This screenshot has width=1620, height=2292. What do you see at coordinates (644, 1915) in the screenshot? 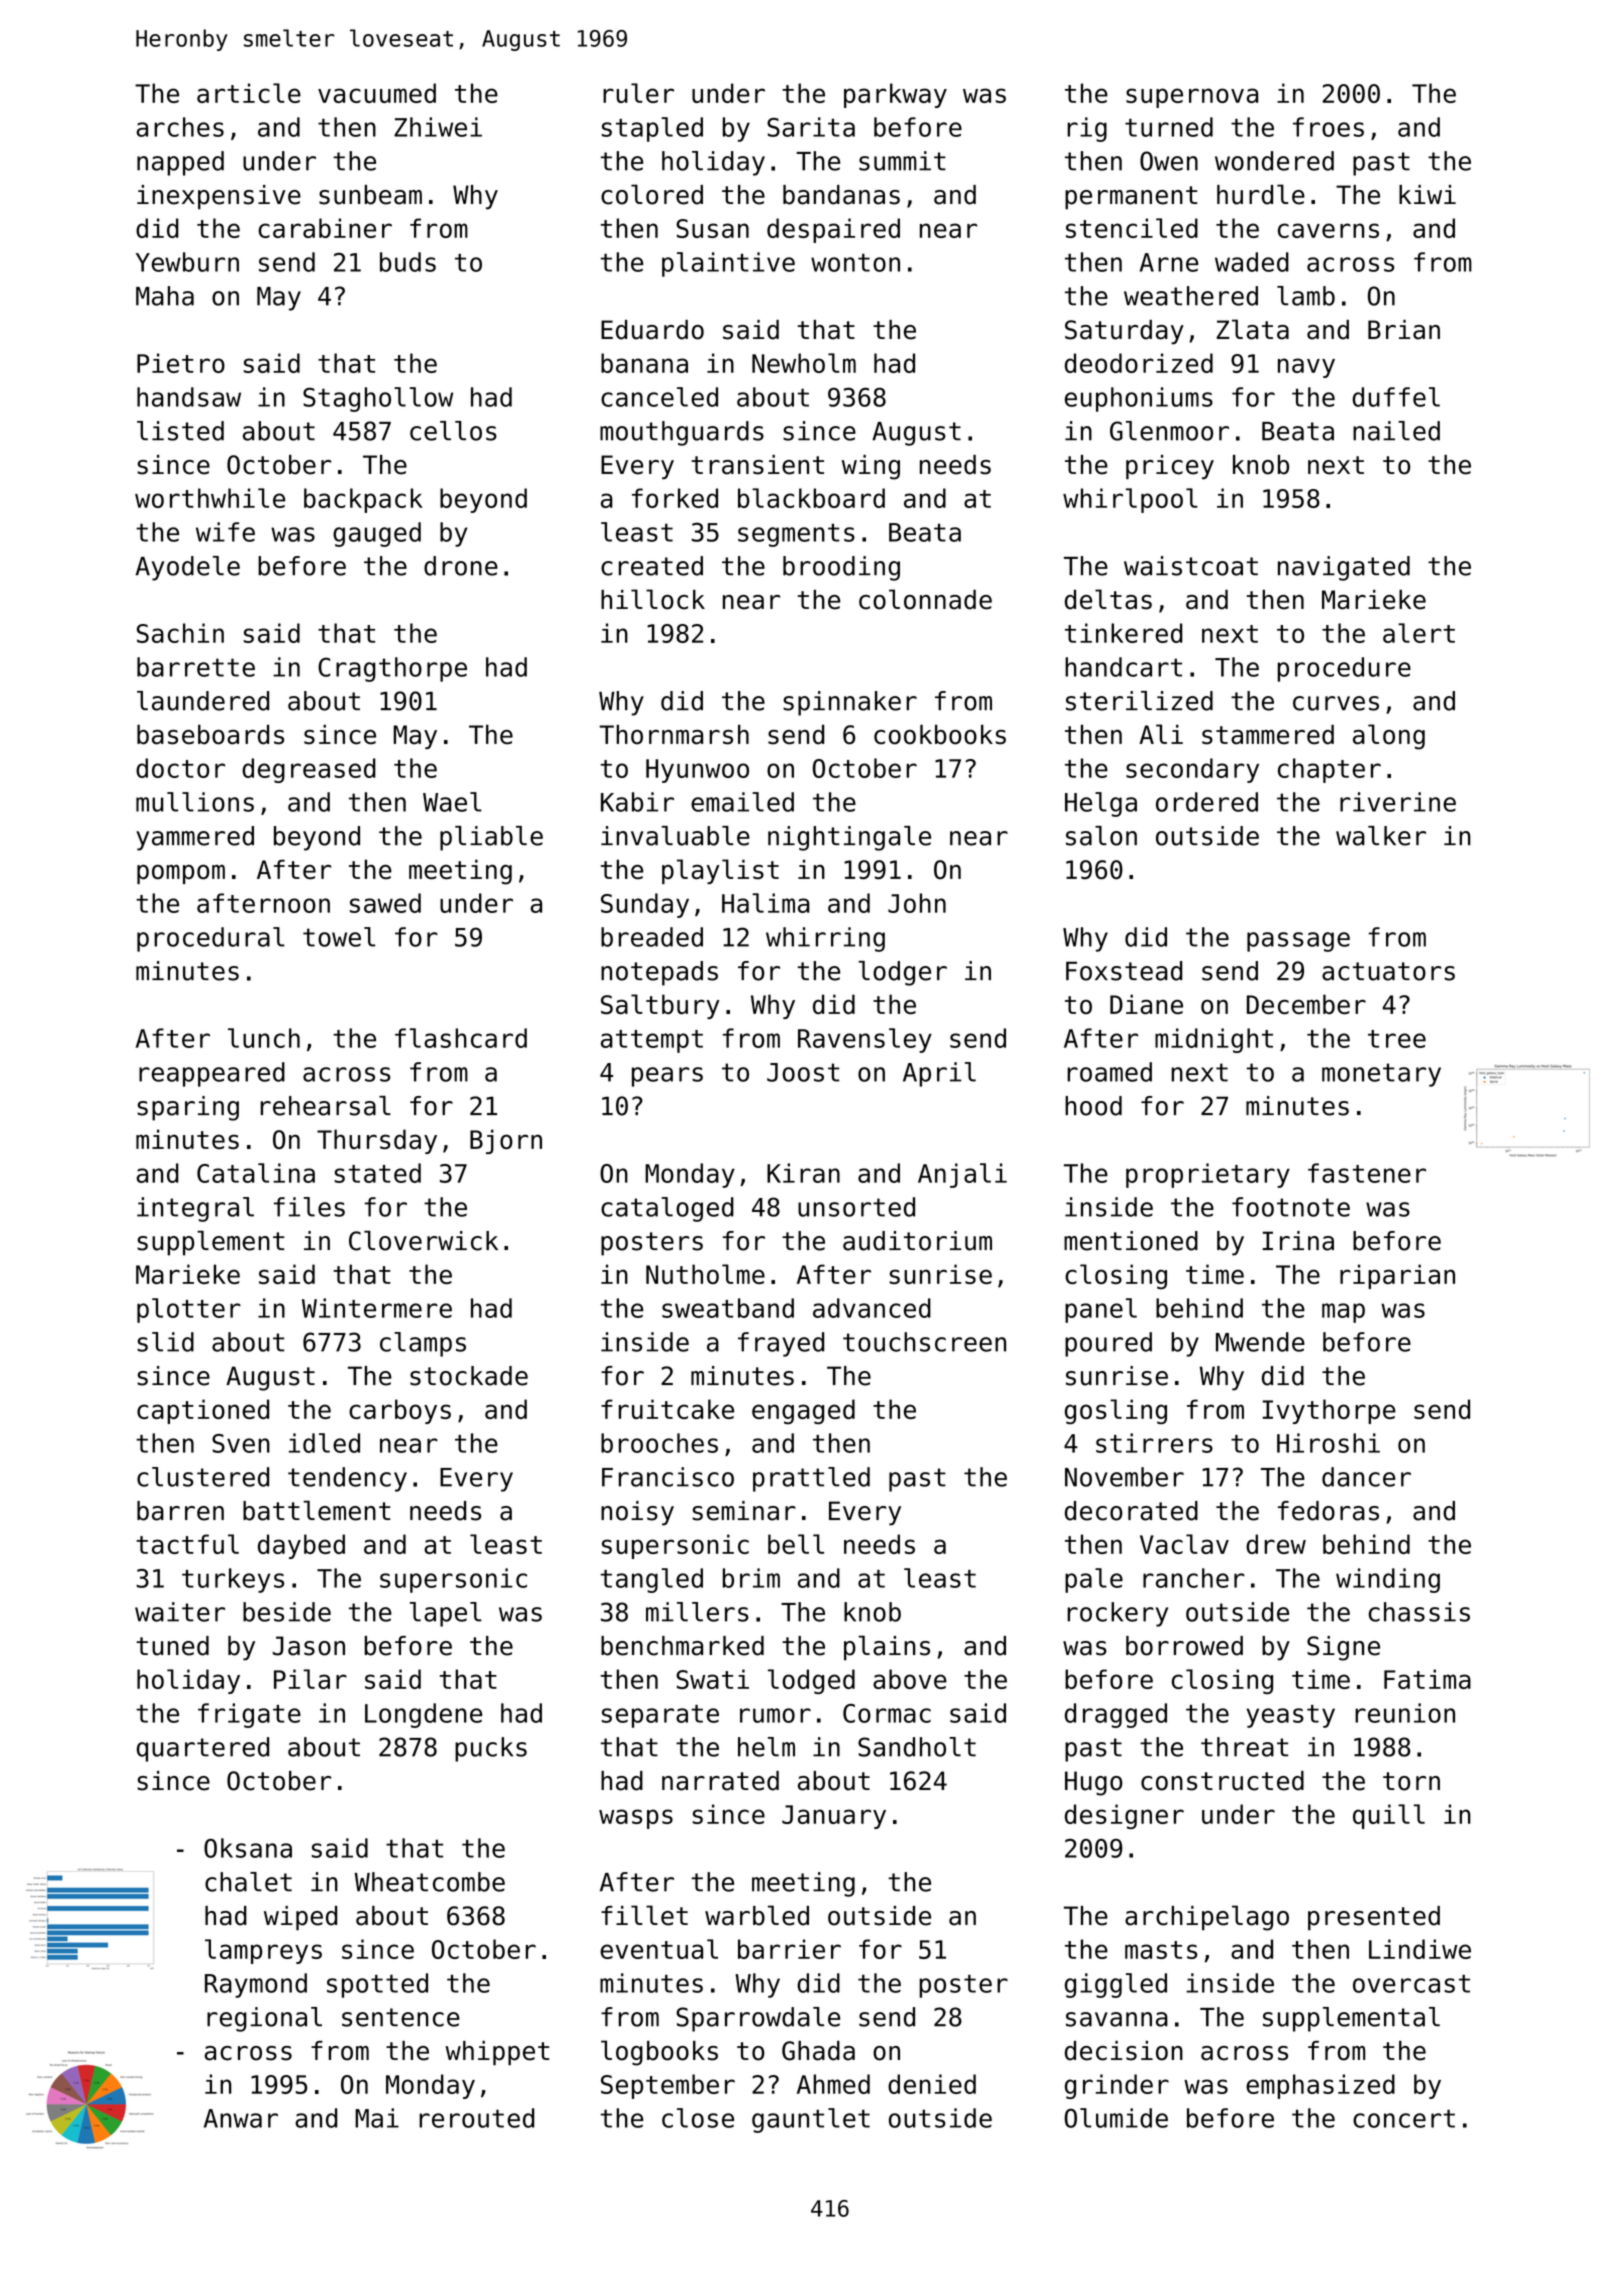
I see `fillet` at bounding box center [644, 1915].
